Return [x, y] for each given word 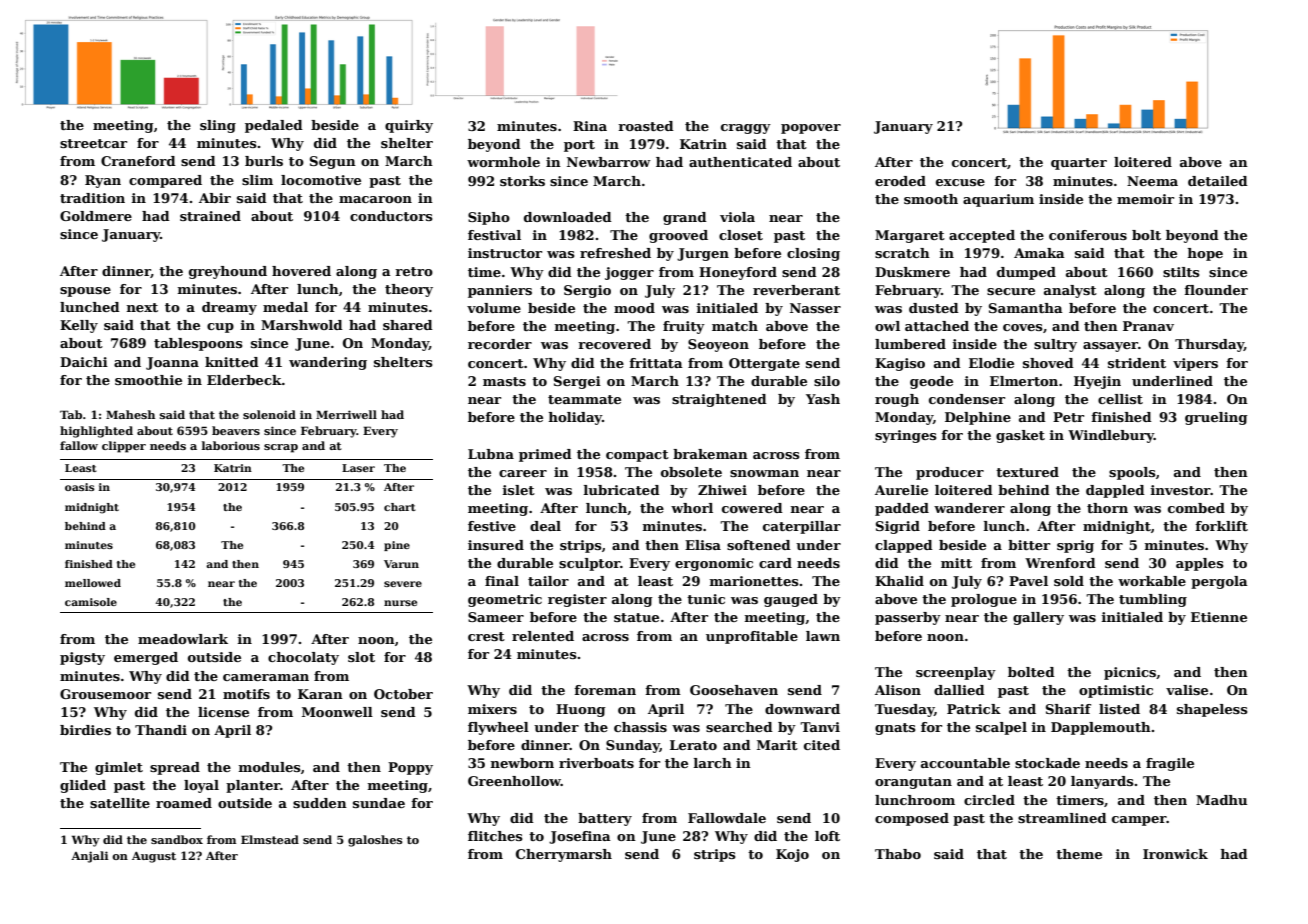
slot [361, 657]
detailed [1218, 181]
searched [739, 727]
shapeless [1212, 710]
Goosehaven [734, 690]
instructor [505, 253]
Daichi [84, 362]
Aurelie [901, 490]
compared [165, 181]
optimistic [1116, 691]
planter [253, 786]
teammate [584, 399]
